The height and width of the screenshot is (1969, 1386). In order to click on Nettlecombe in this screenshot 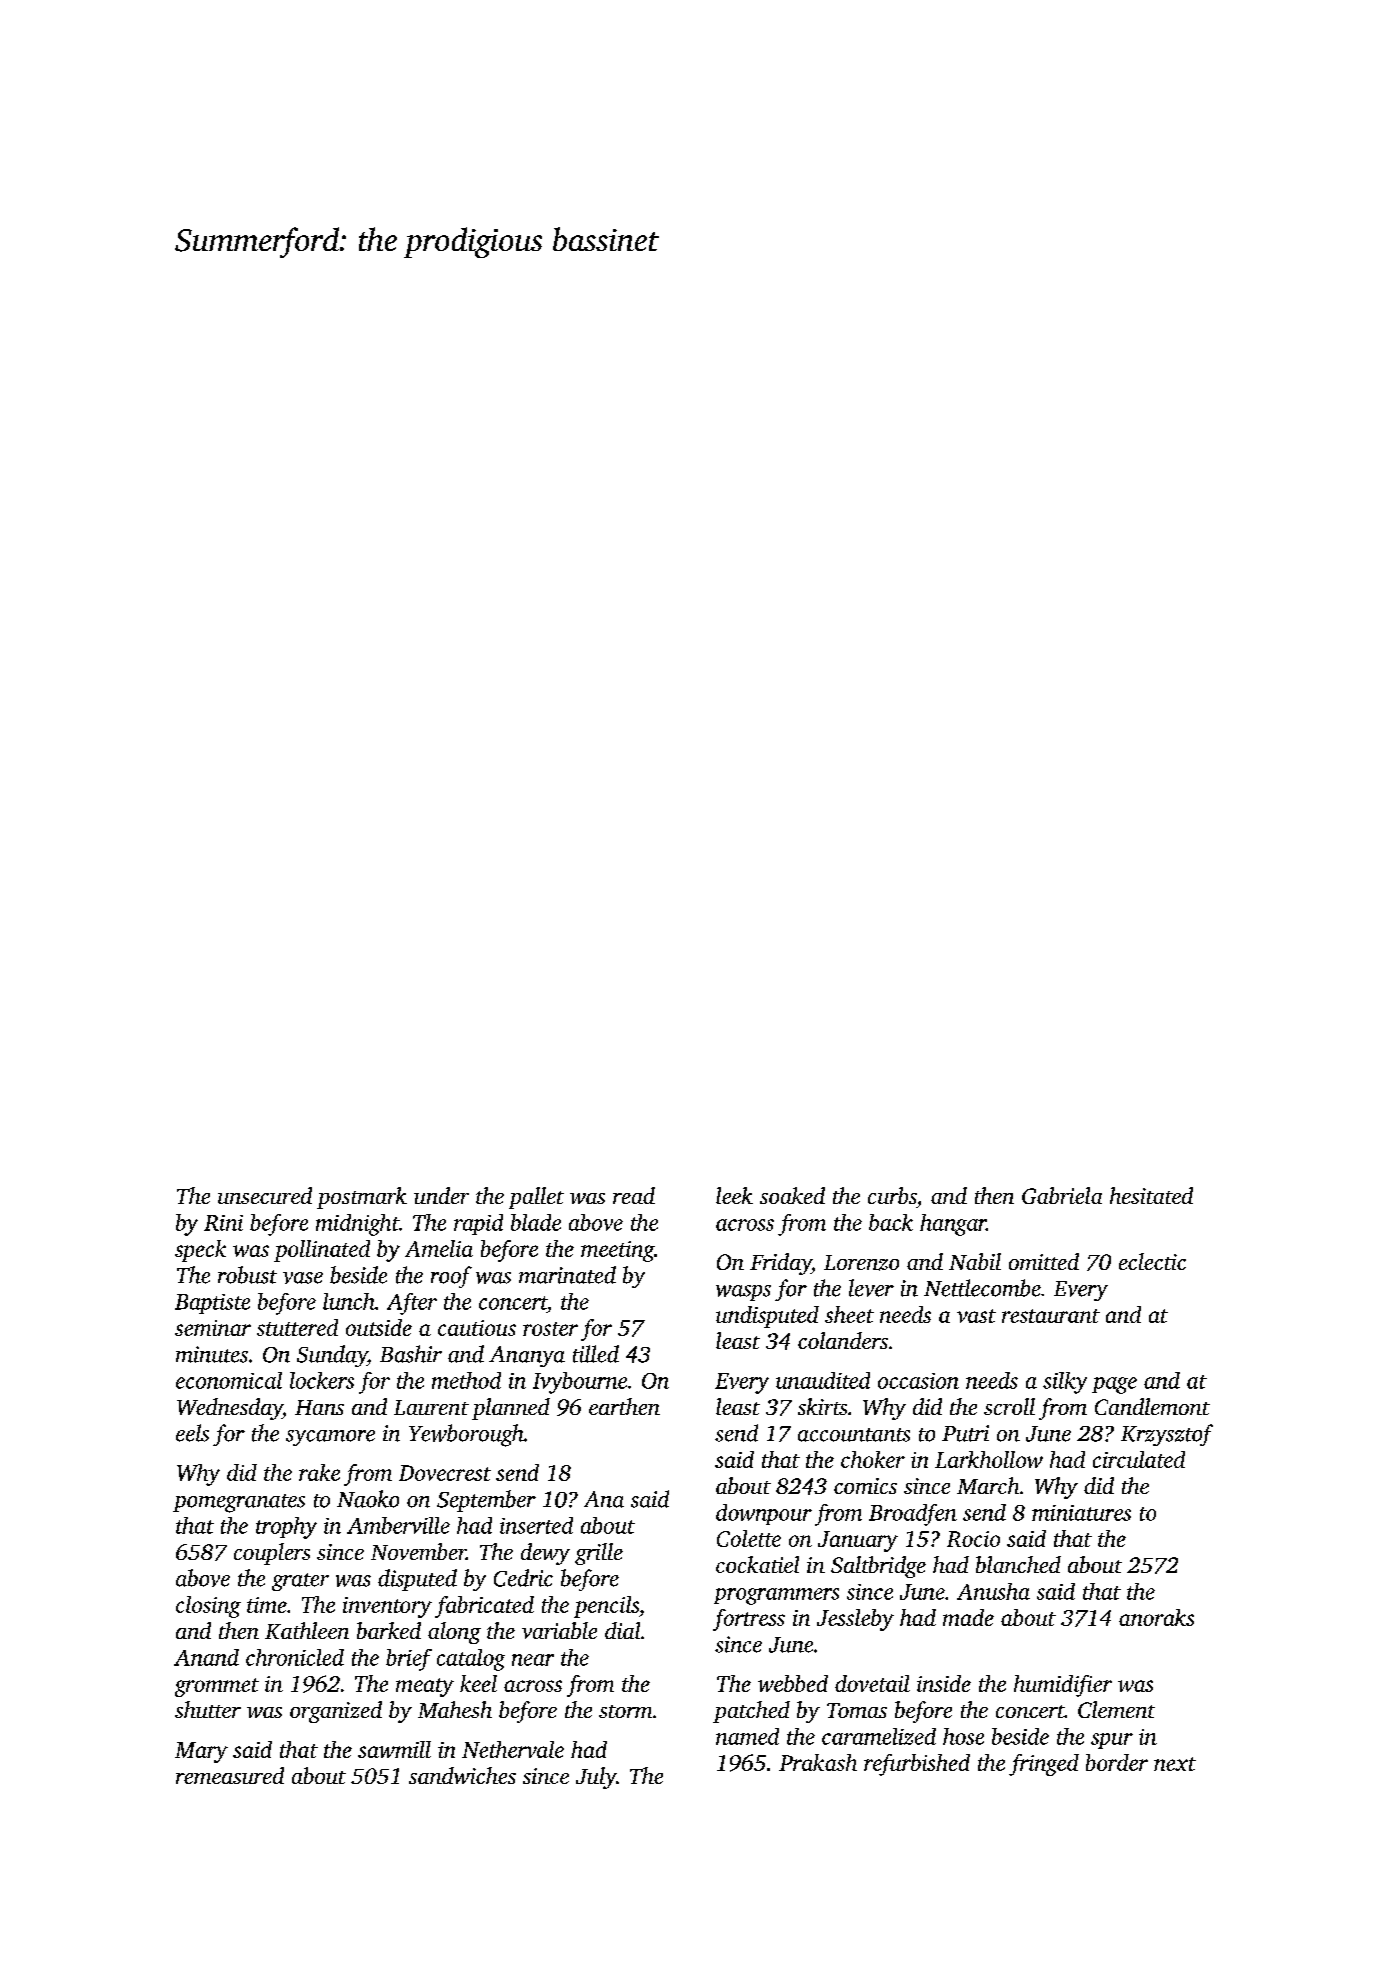, I will do `click(982, 1288)`.
